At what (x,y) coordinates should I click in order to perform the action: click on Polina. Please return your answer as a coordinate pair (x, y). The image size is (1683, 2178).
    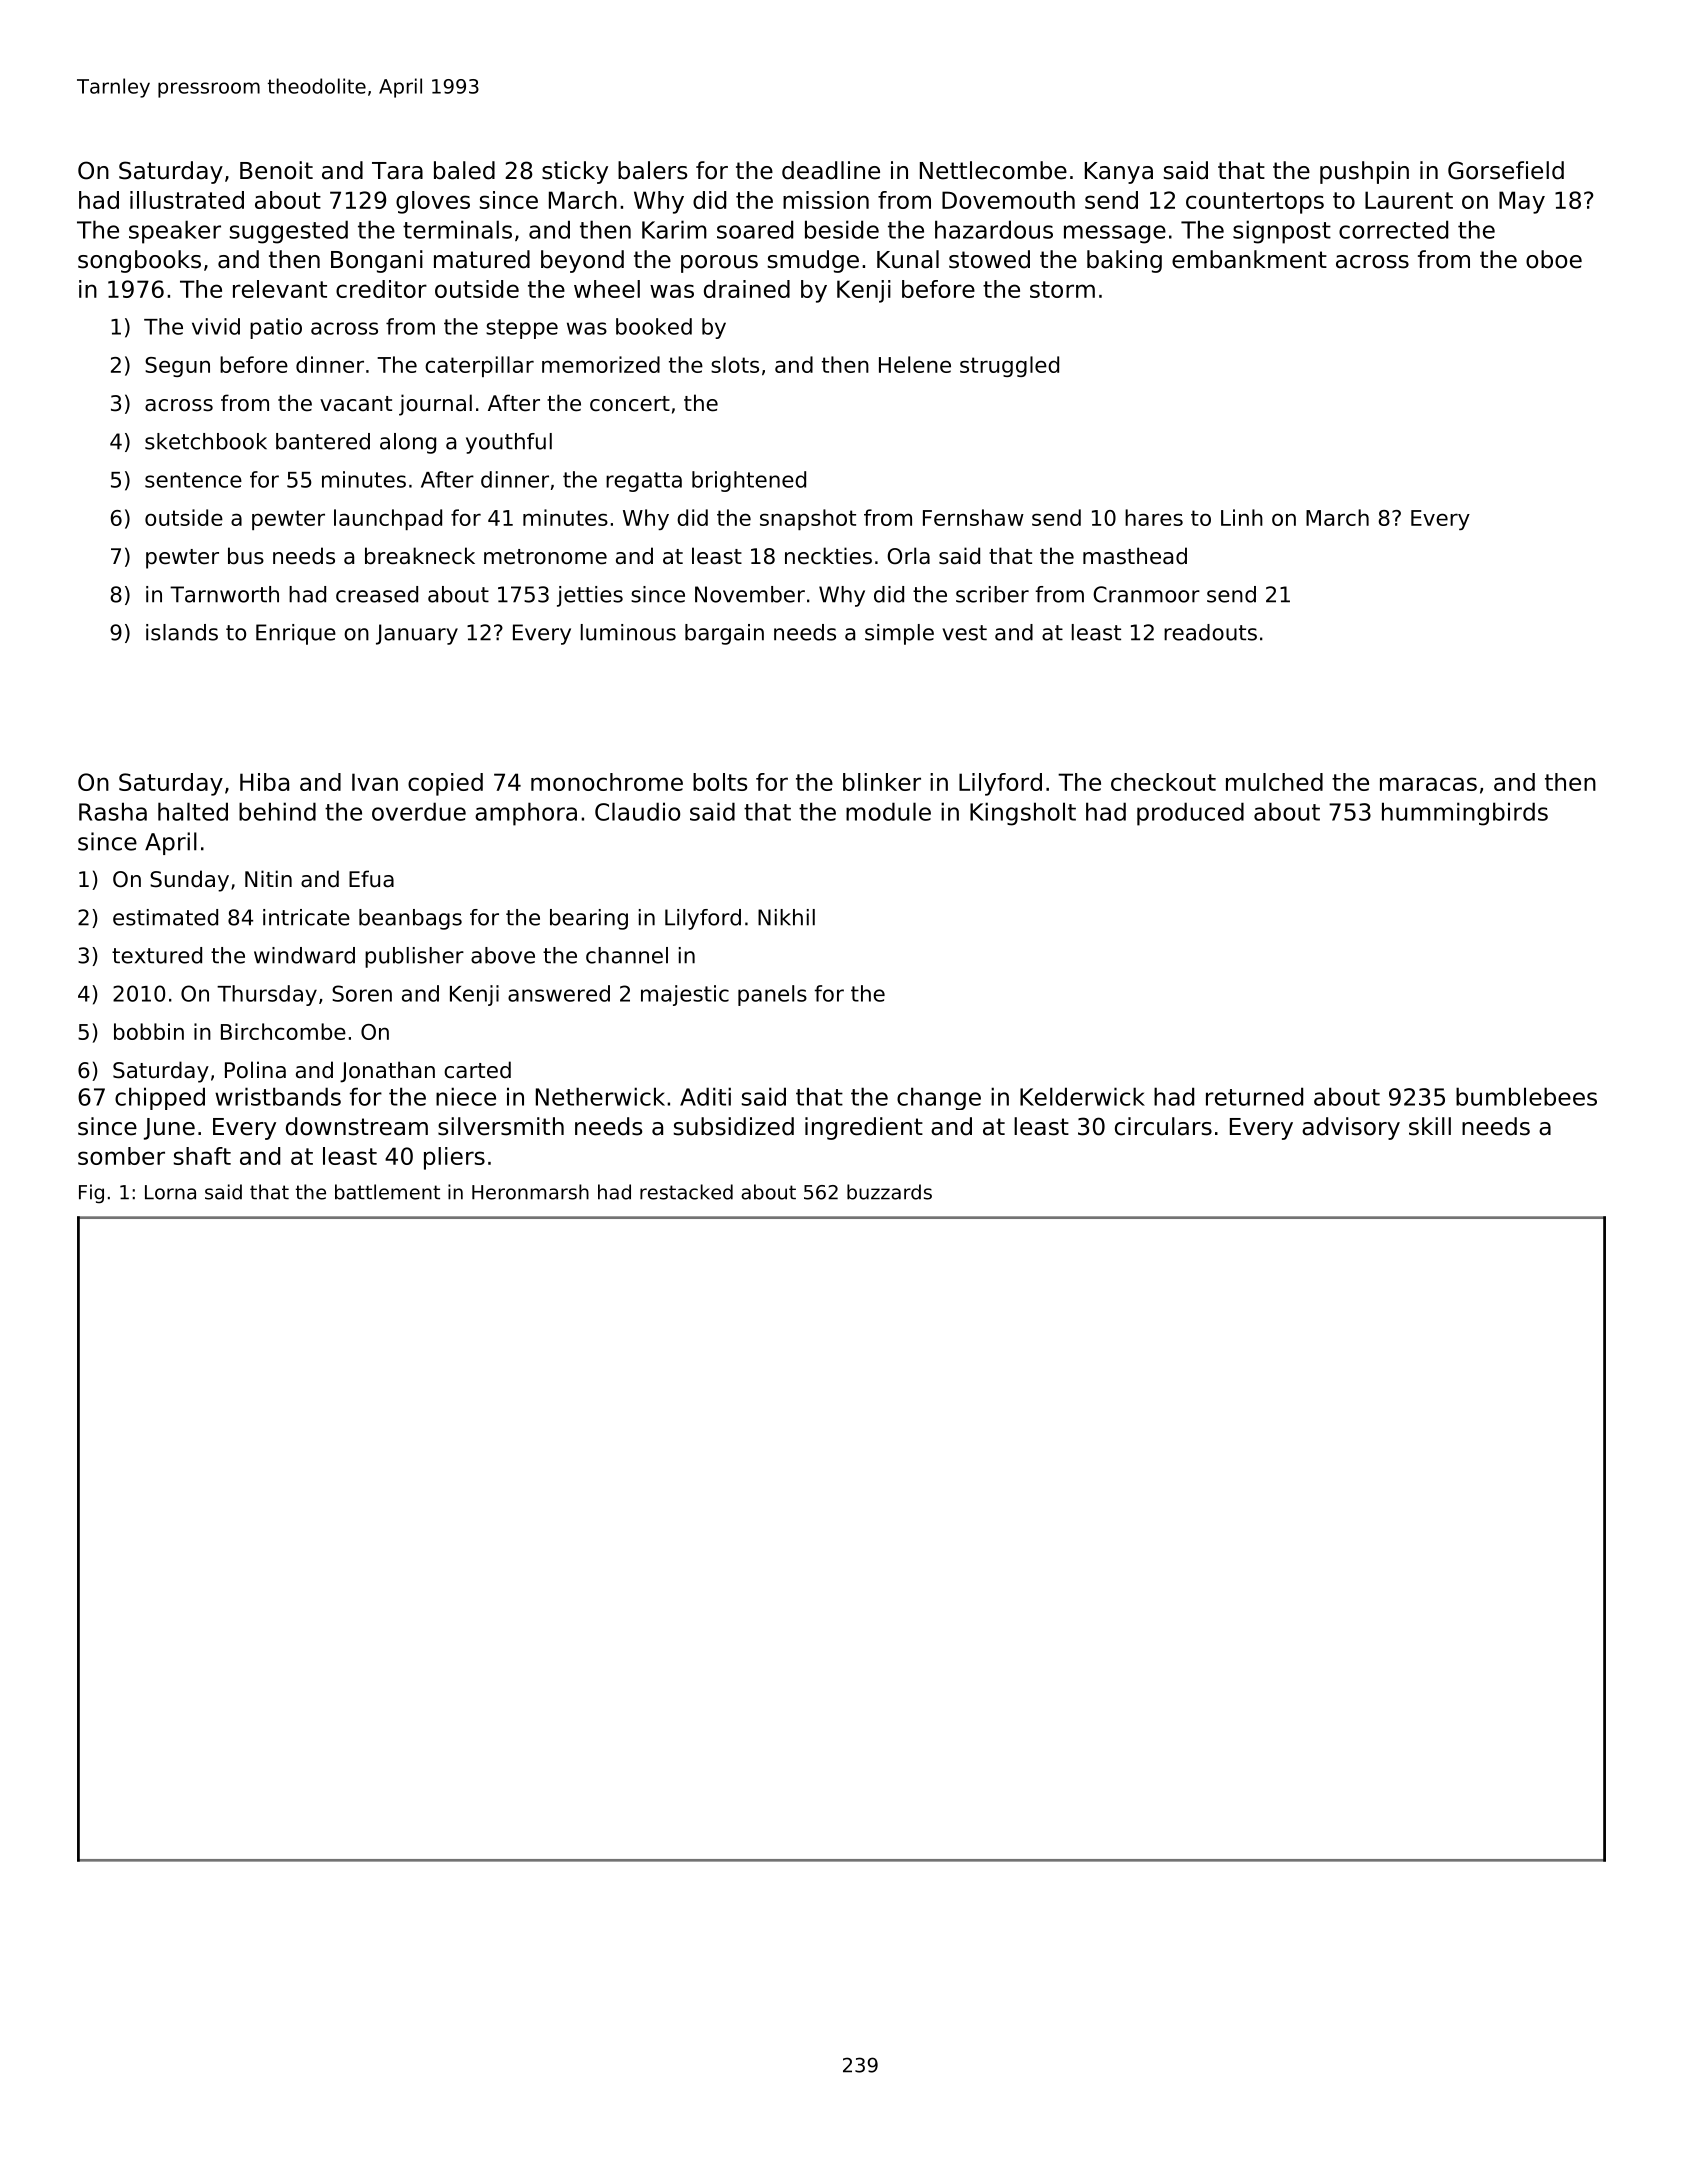
    Looking at the image, I should click on (255, 1070).
